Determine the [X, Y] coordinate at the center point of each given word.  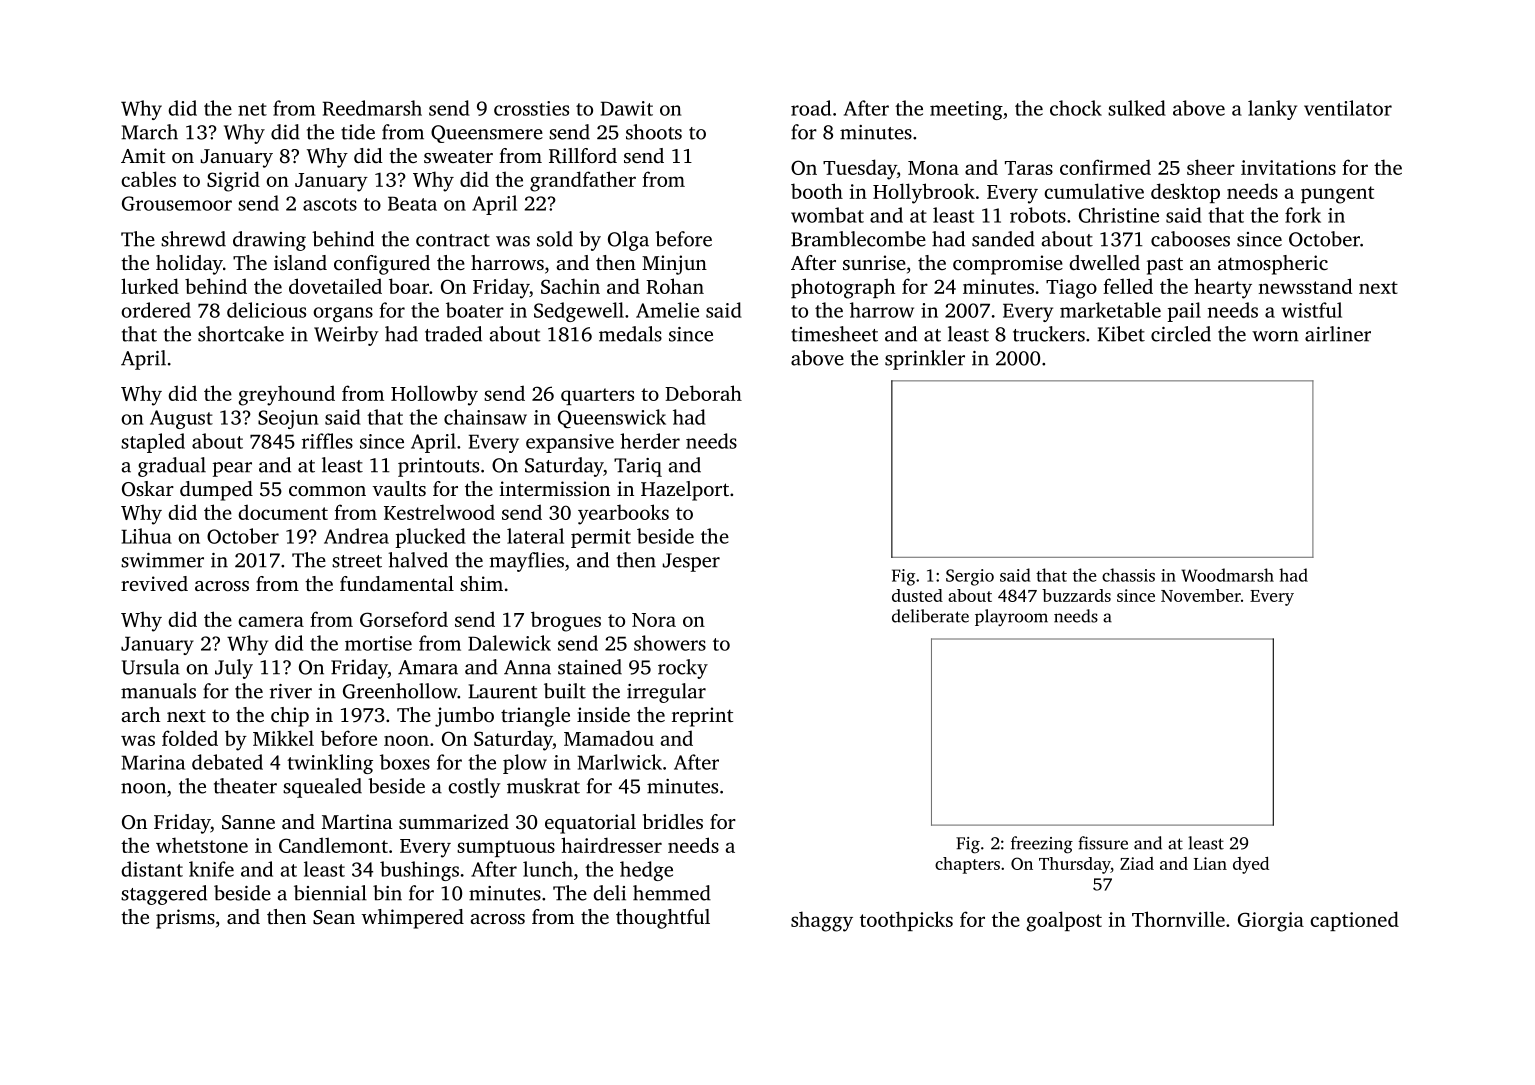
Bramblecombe [858, 239]
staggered [164, 895]
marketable [1110, 310]
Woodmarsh [1227, 575]
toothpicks [906, 921]
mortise [378, 643]
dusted [917, 595]
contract [453, 240]
